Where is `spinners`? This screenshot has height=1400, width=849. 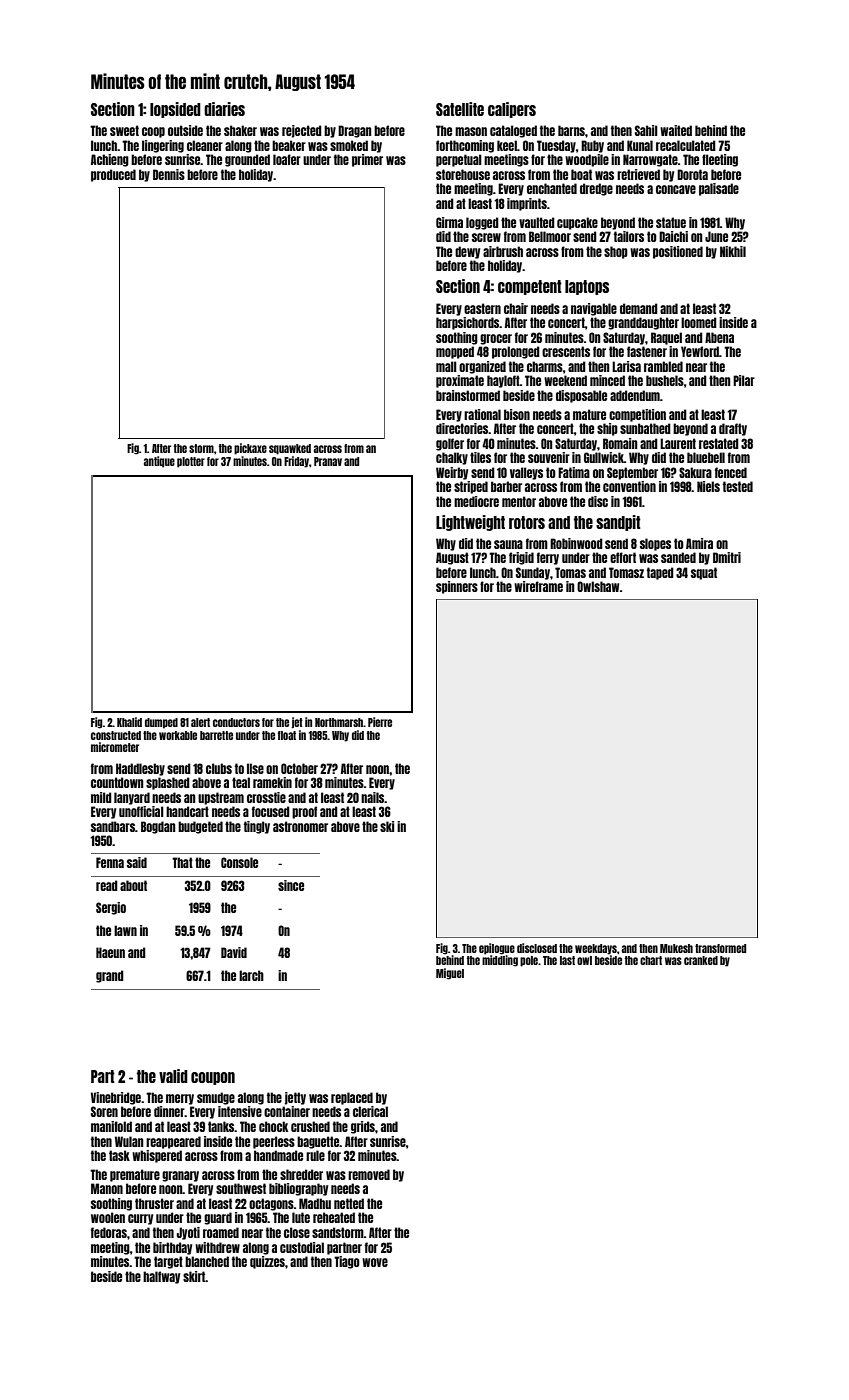
spinners is located at coordinates (457, 587).
